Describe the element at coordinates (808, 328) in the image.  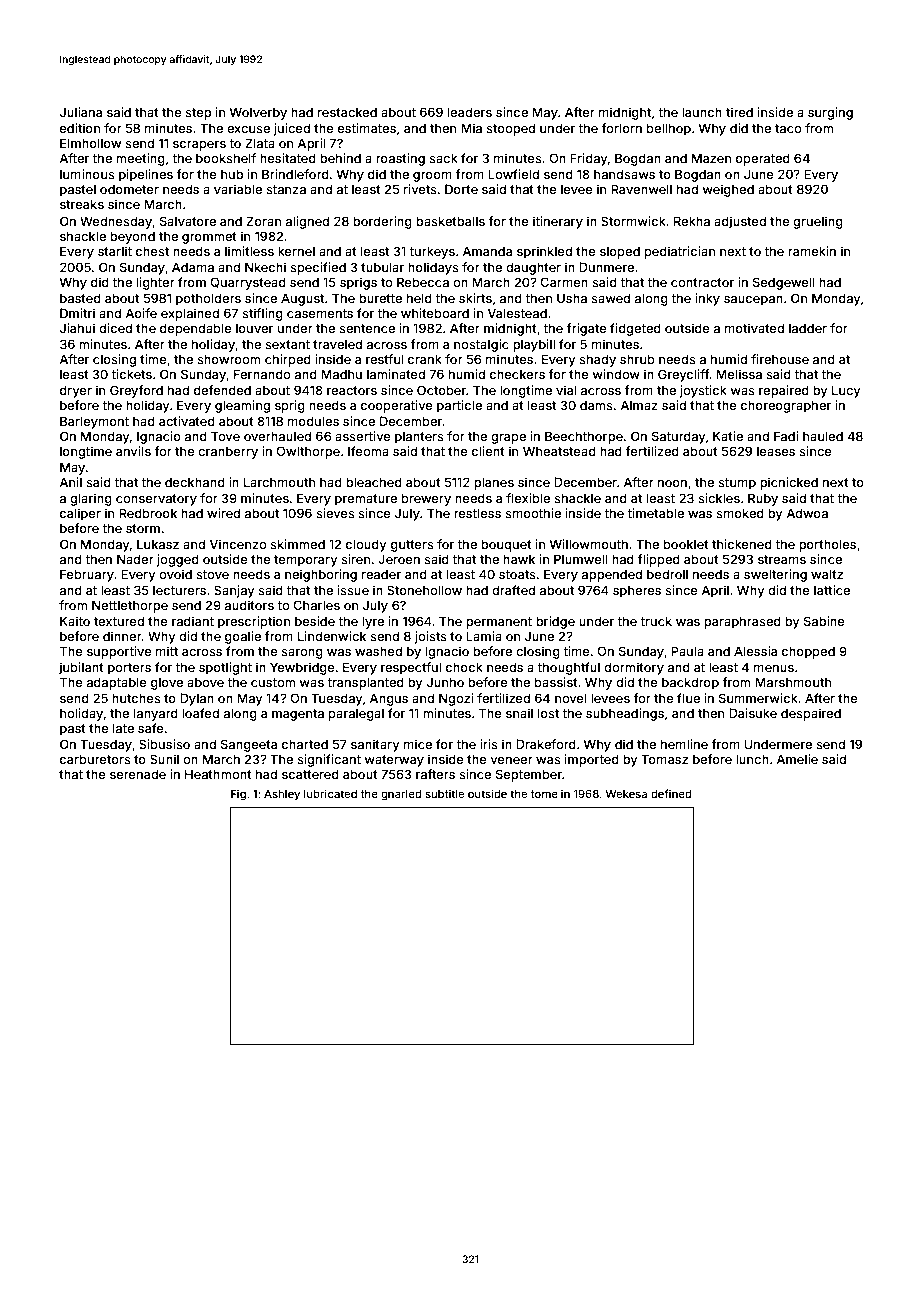
I see `ladder` at that location.
